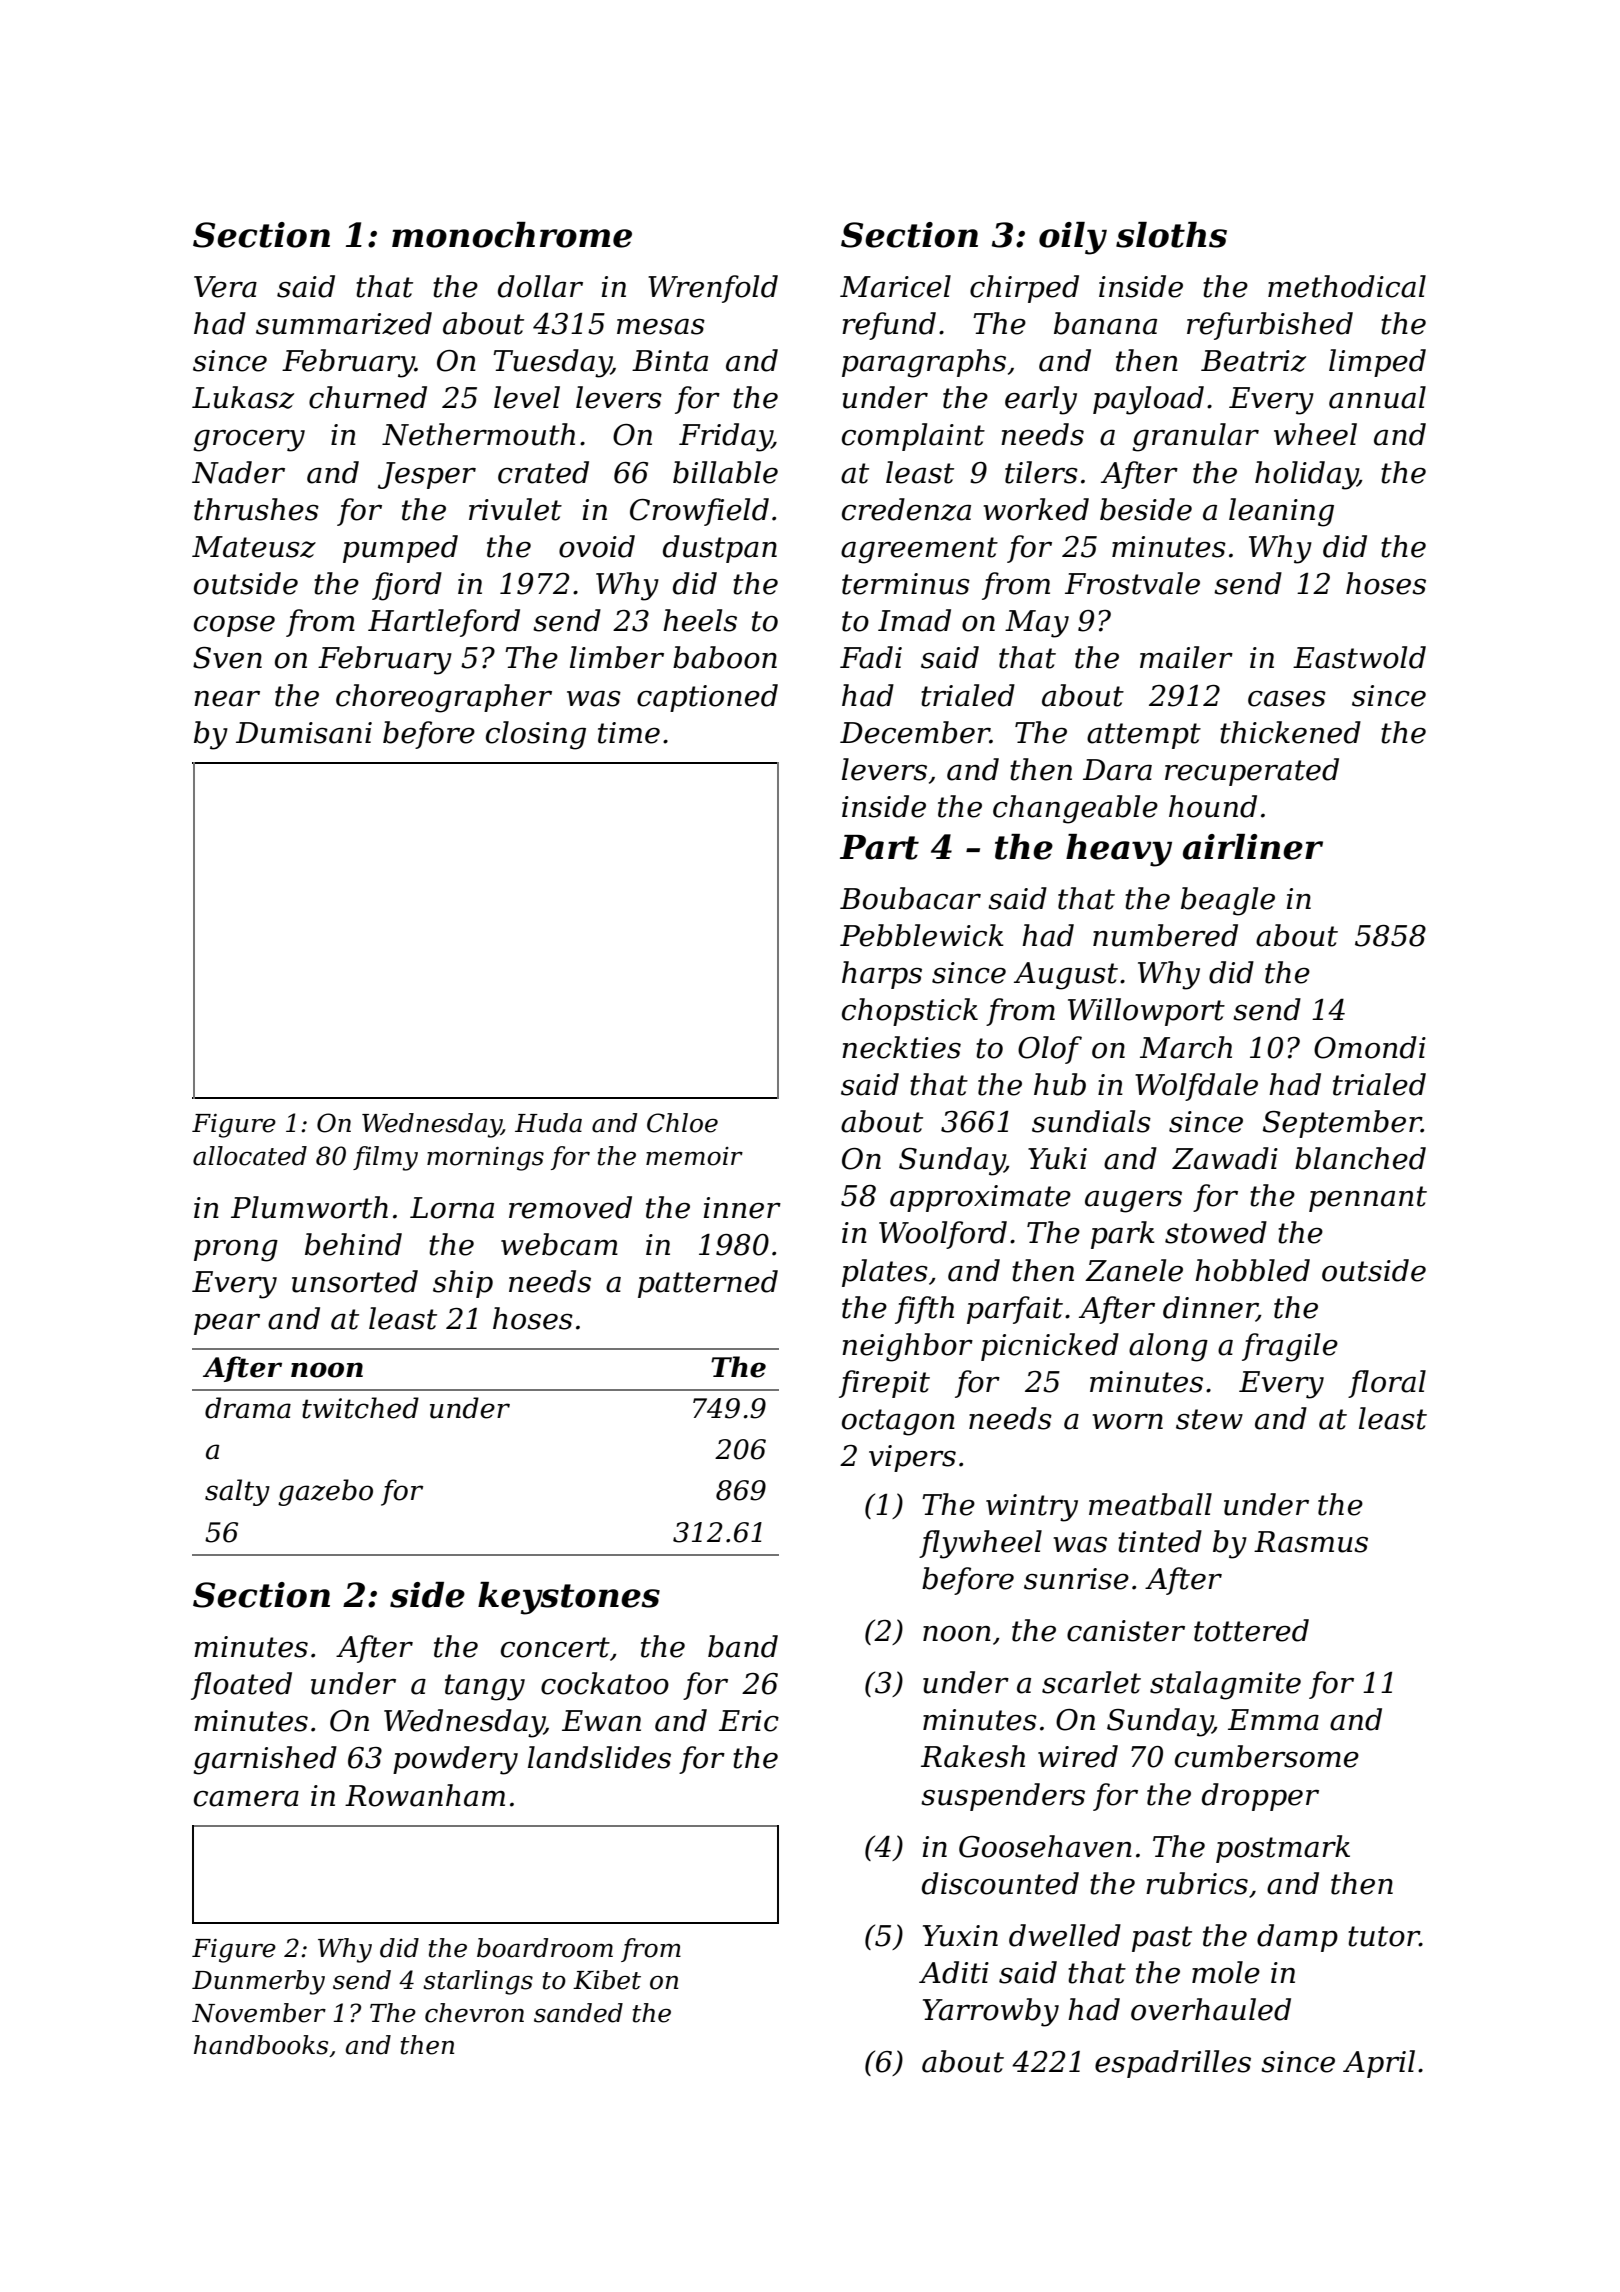  I want to click on Huda, so click(548, 1123).
